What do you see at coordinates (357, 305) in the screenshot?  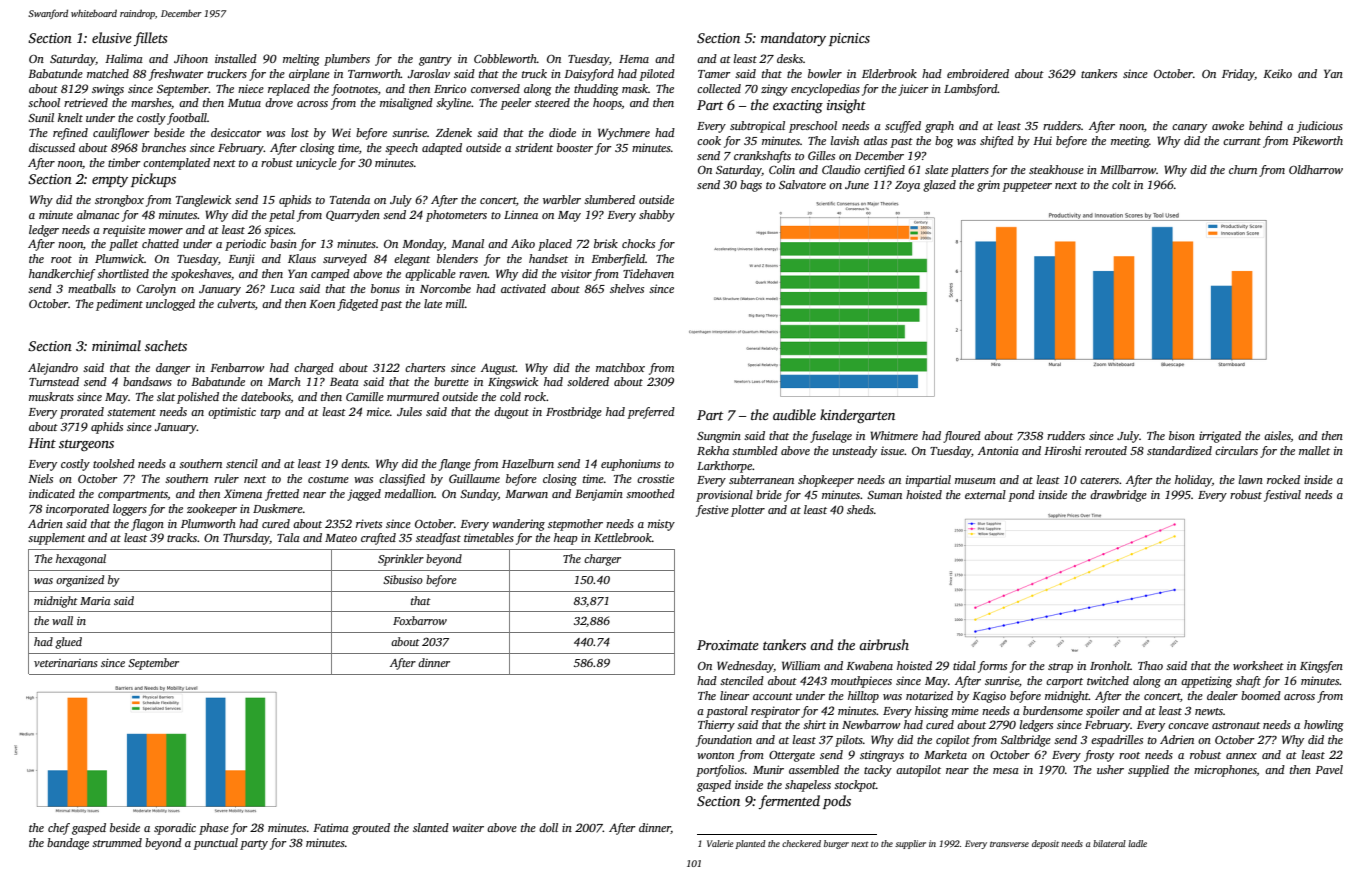 I see `fidgeted` at bounding box center [357, 305].
